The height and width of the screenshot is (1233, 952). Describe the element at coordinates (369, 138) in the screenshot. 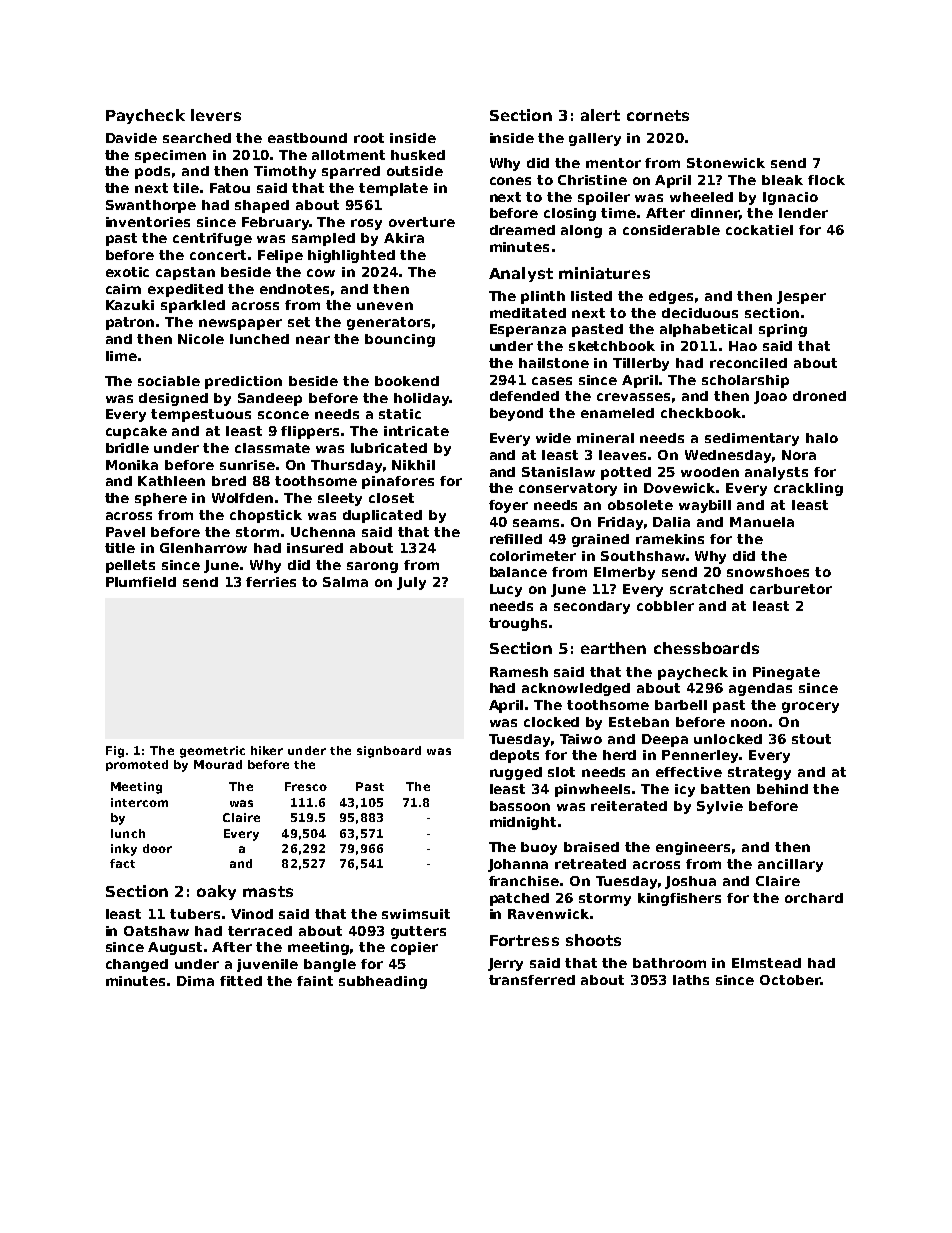

I see `root` at that location.
